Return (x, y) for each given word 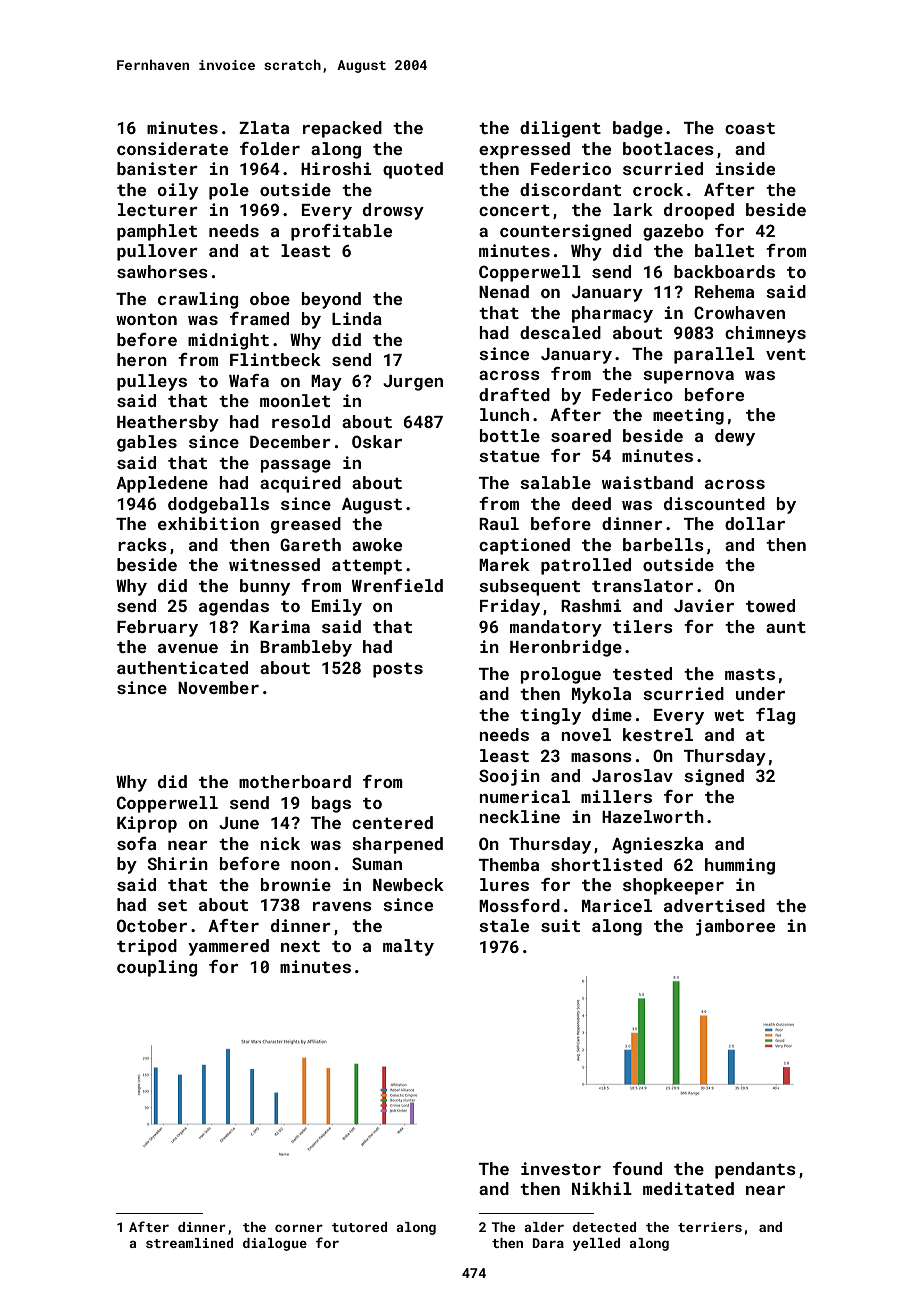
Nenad (504, 291)
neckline (519, 816)
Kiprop (147, 824)
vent (786, 354)
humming (740, 866)
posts (398, 670)
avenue (188, 648)
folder (270, 148)
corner (299, 1228)
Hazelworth (653, 816)
